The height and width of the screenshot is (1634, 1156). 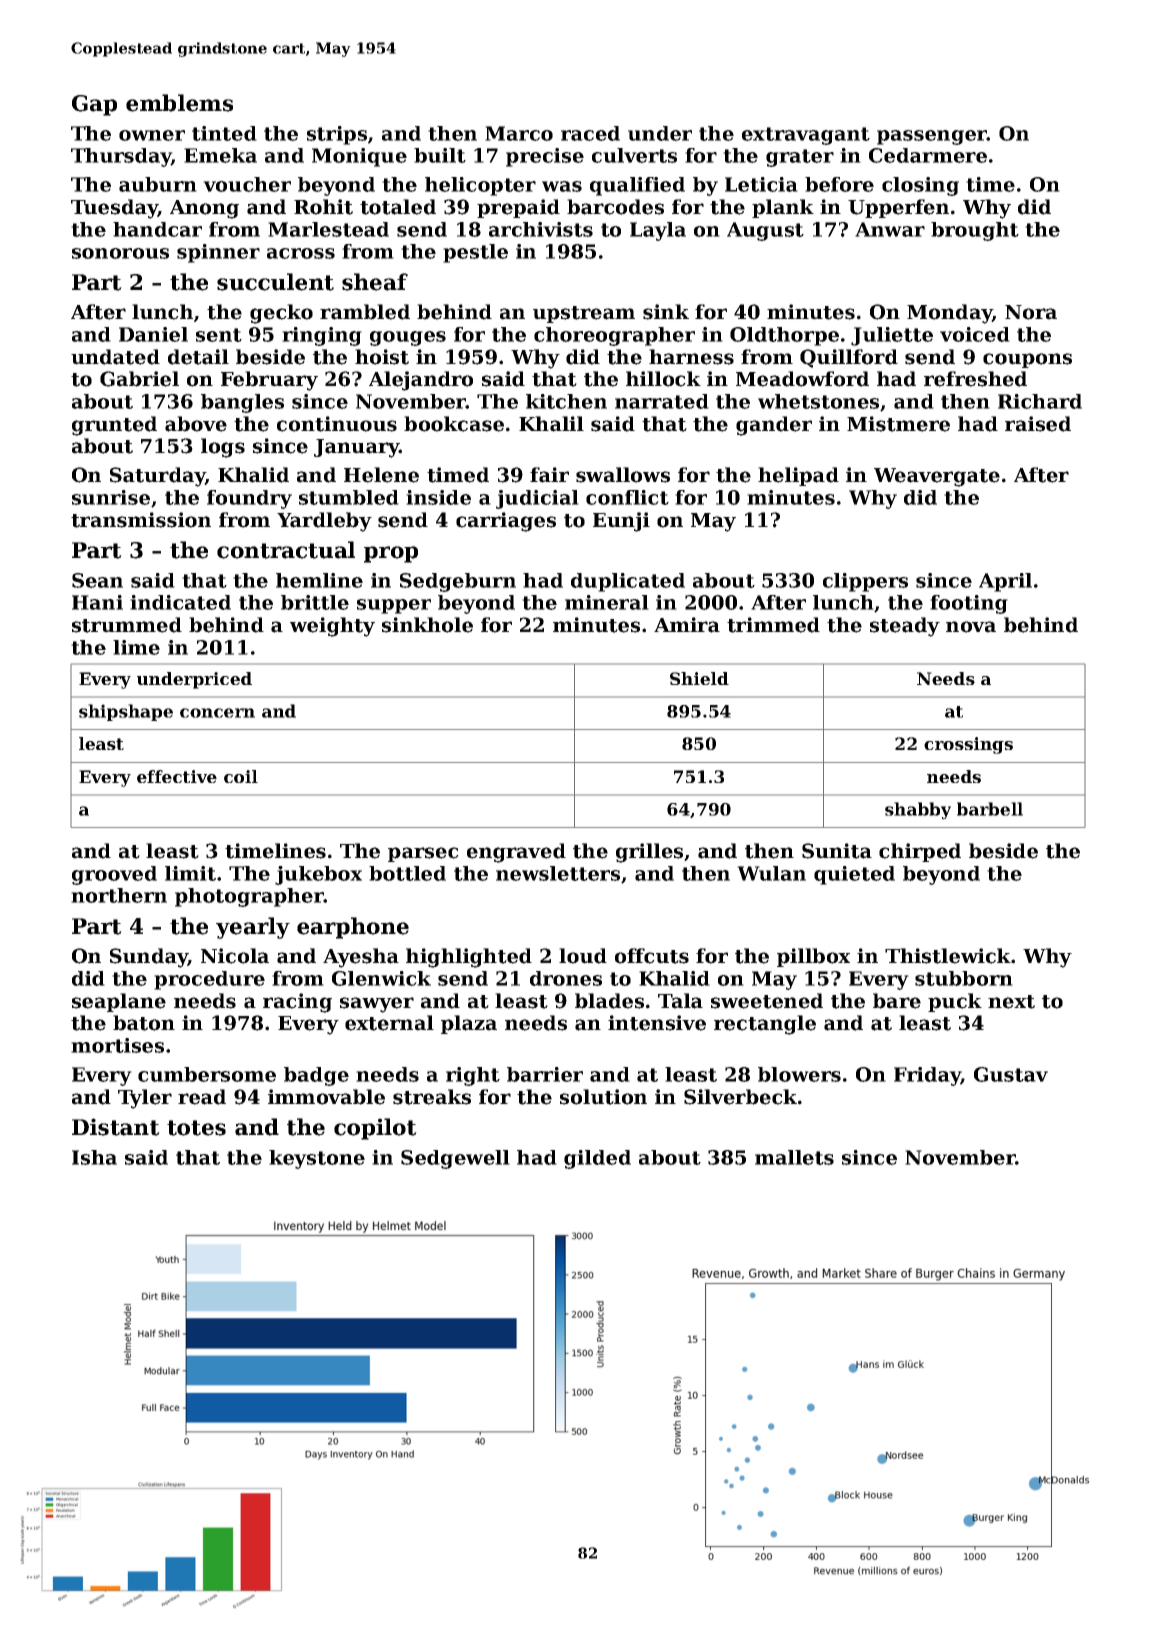 What do you see at coordinates (337, 424) in the screenshot?
I see `continuous` at bounding box center [337, 424].
